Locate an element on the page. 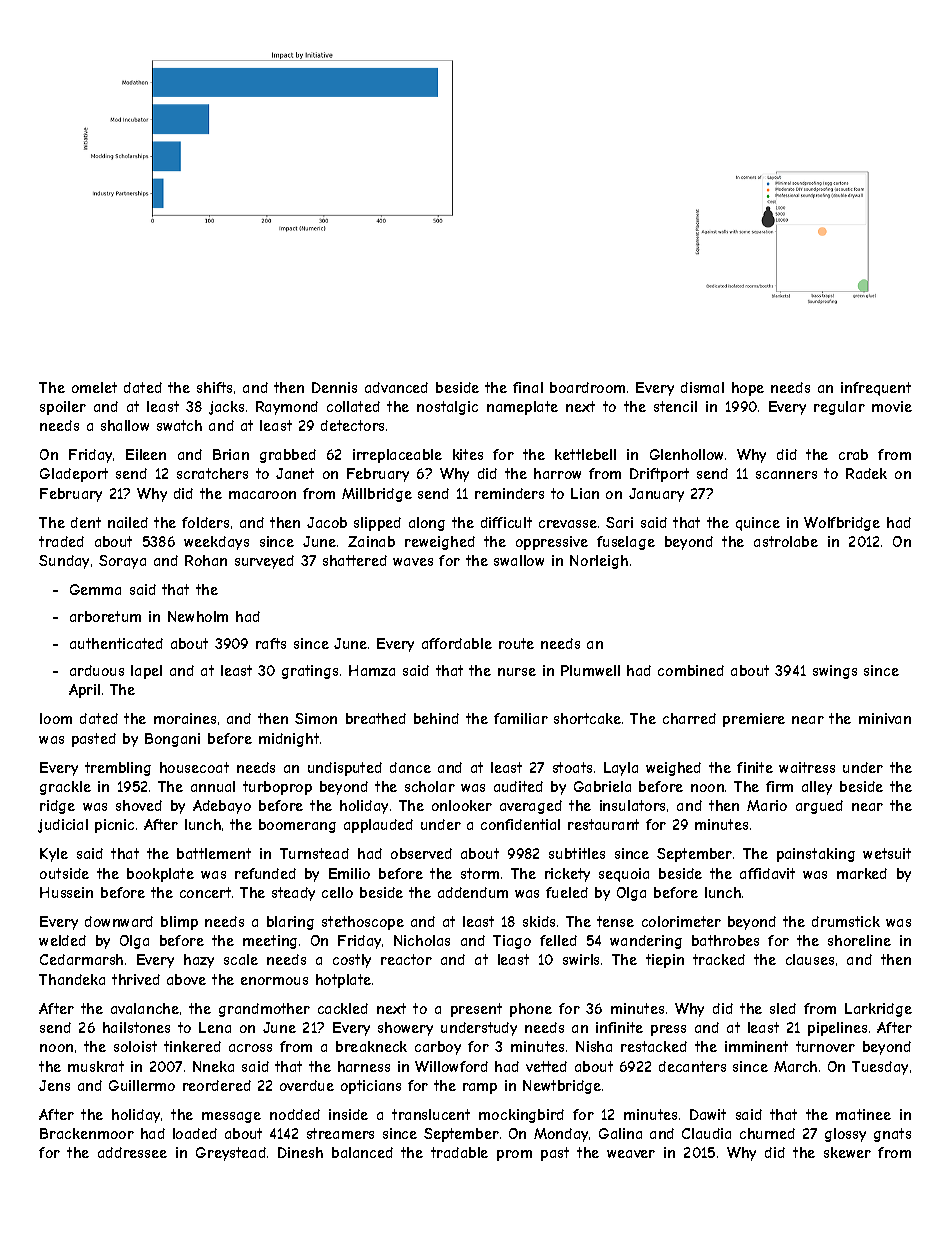 The height and width of the document is (1233, 952). Claudia is located at coordinates (706, 1133).
